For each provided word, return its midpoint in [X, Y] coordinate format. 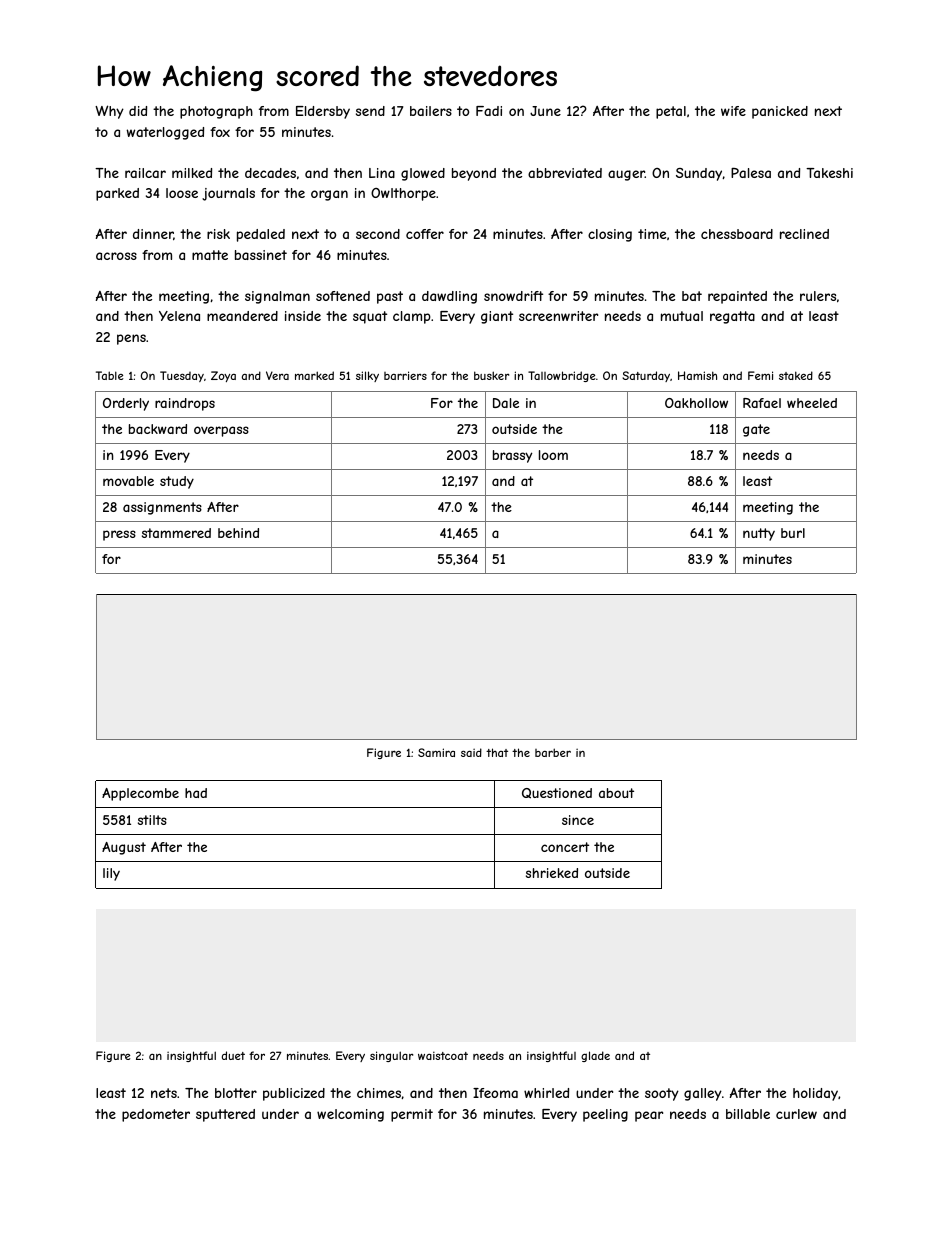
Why [109, 112]
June [545, 111]
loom [553, 455]
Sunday [699, 174]
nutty [759, 534]
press [119, 535]
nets [164, 1093]
